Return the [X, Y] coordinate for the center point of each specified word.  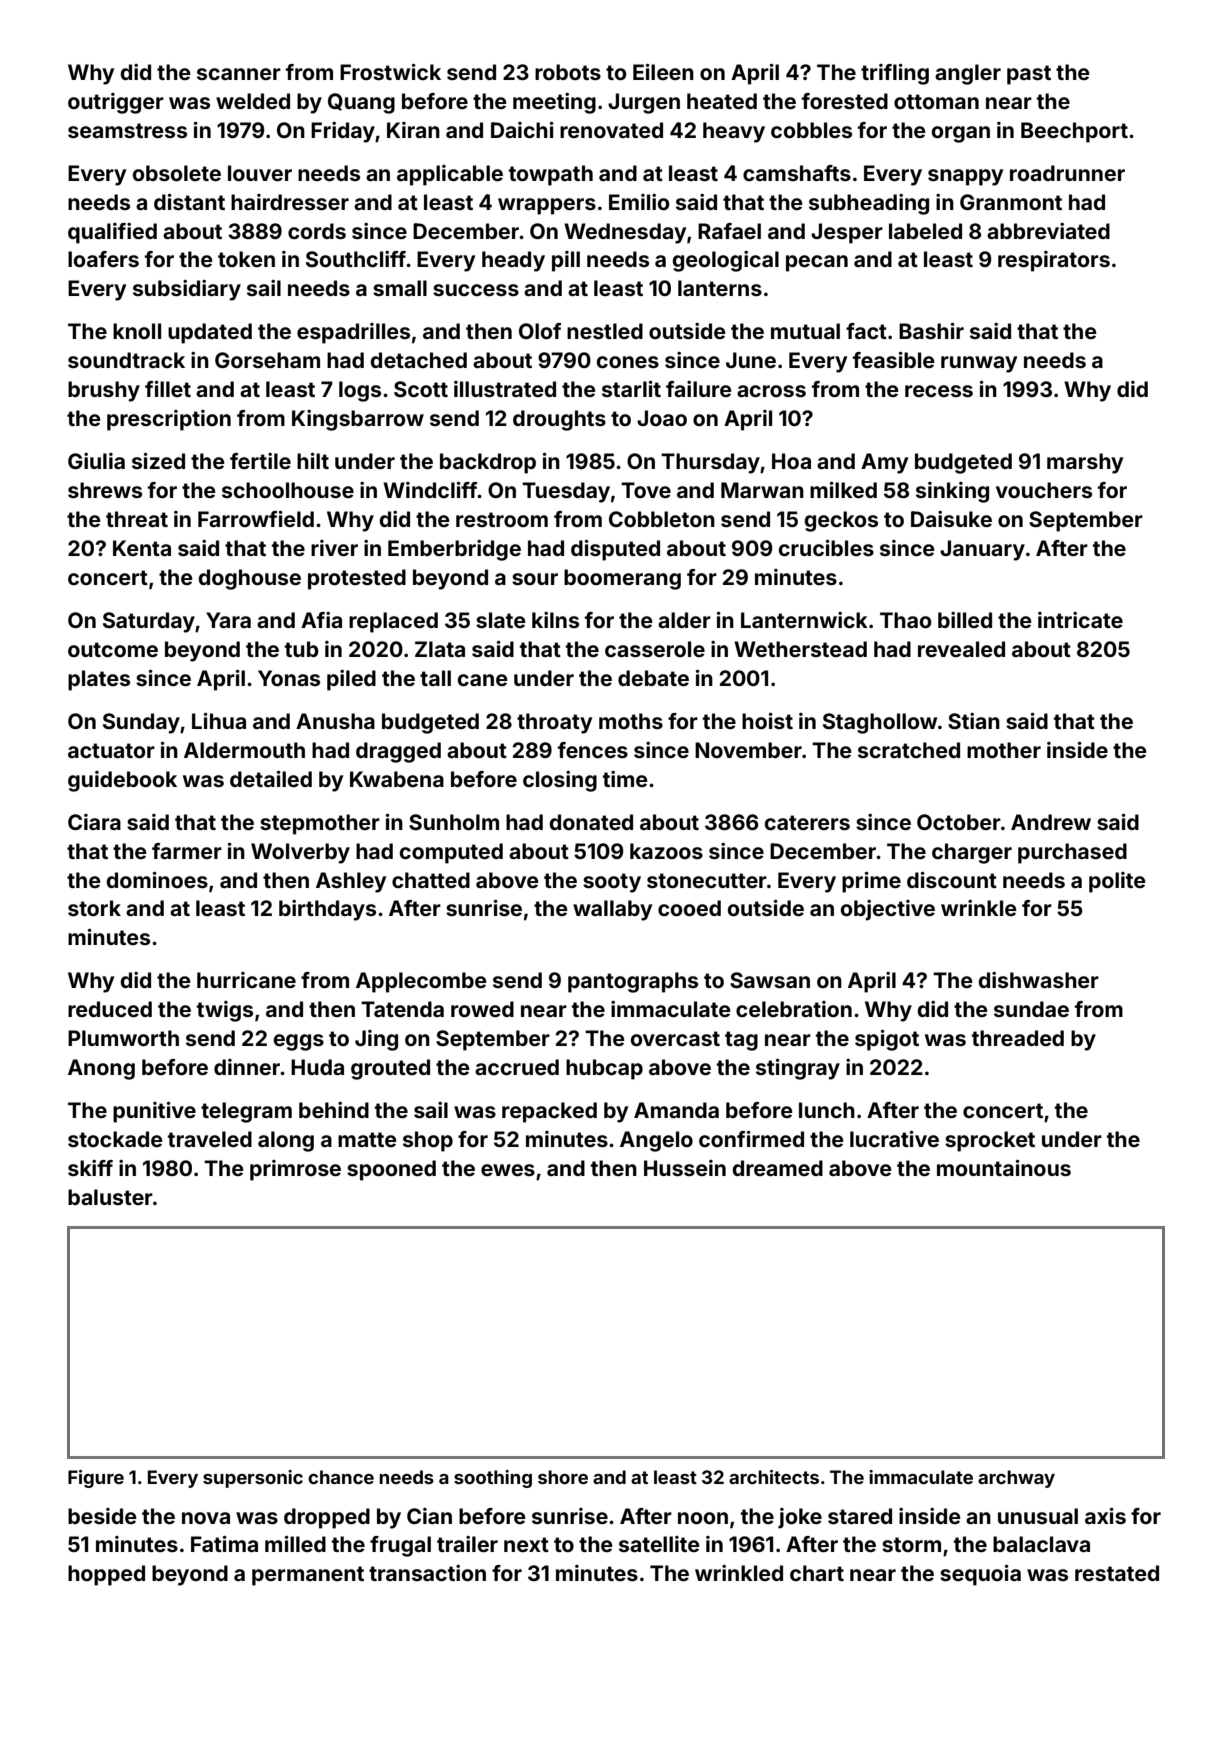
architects [774, 1477]
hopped [106, 1575]
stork [94, 908]
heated [722, 101]
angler [968, 74]
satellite [659, 1544]
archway [1016, 1479]
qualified [112, 233]
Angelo [656, 1141]
